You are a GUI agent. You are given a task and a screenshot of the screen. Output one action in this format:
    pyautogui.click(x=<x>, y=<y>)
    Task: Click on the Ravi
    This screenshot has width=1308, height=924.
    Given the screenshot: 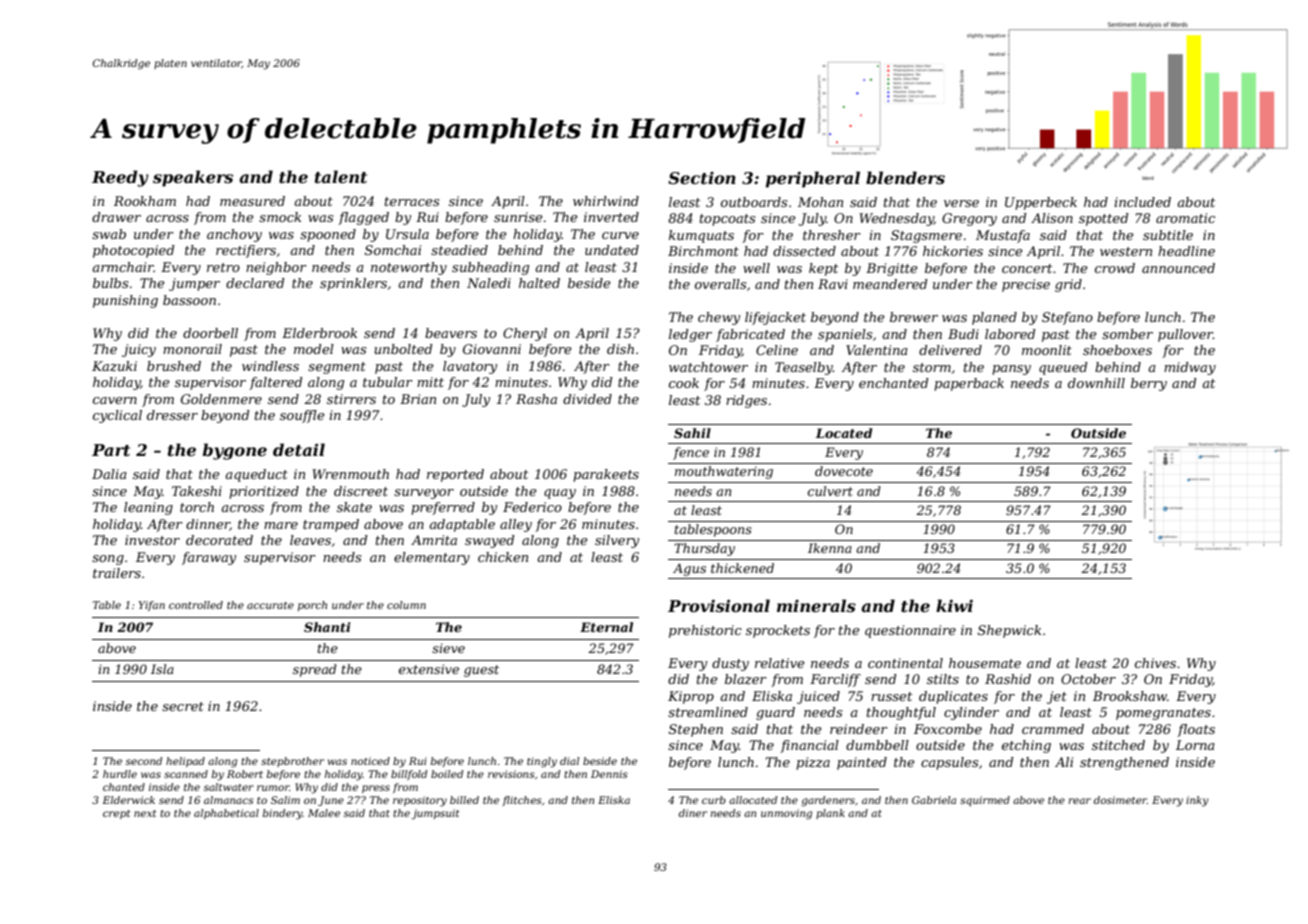 What is the action you would take?
    pyautogui.click(x=833, y=284)
